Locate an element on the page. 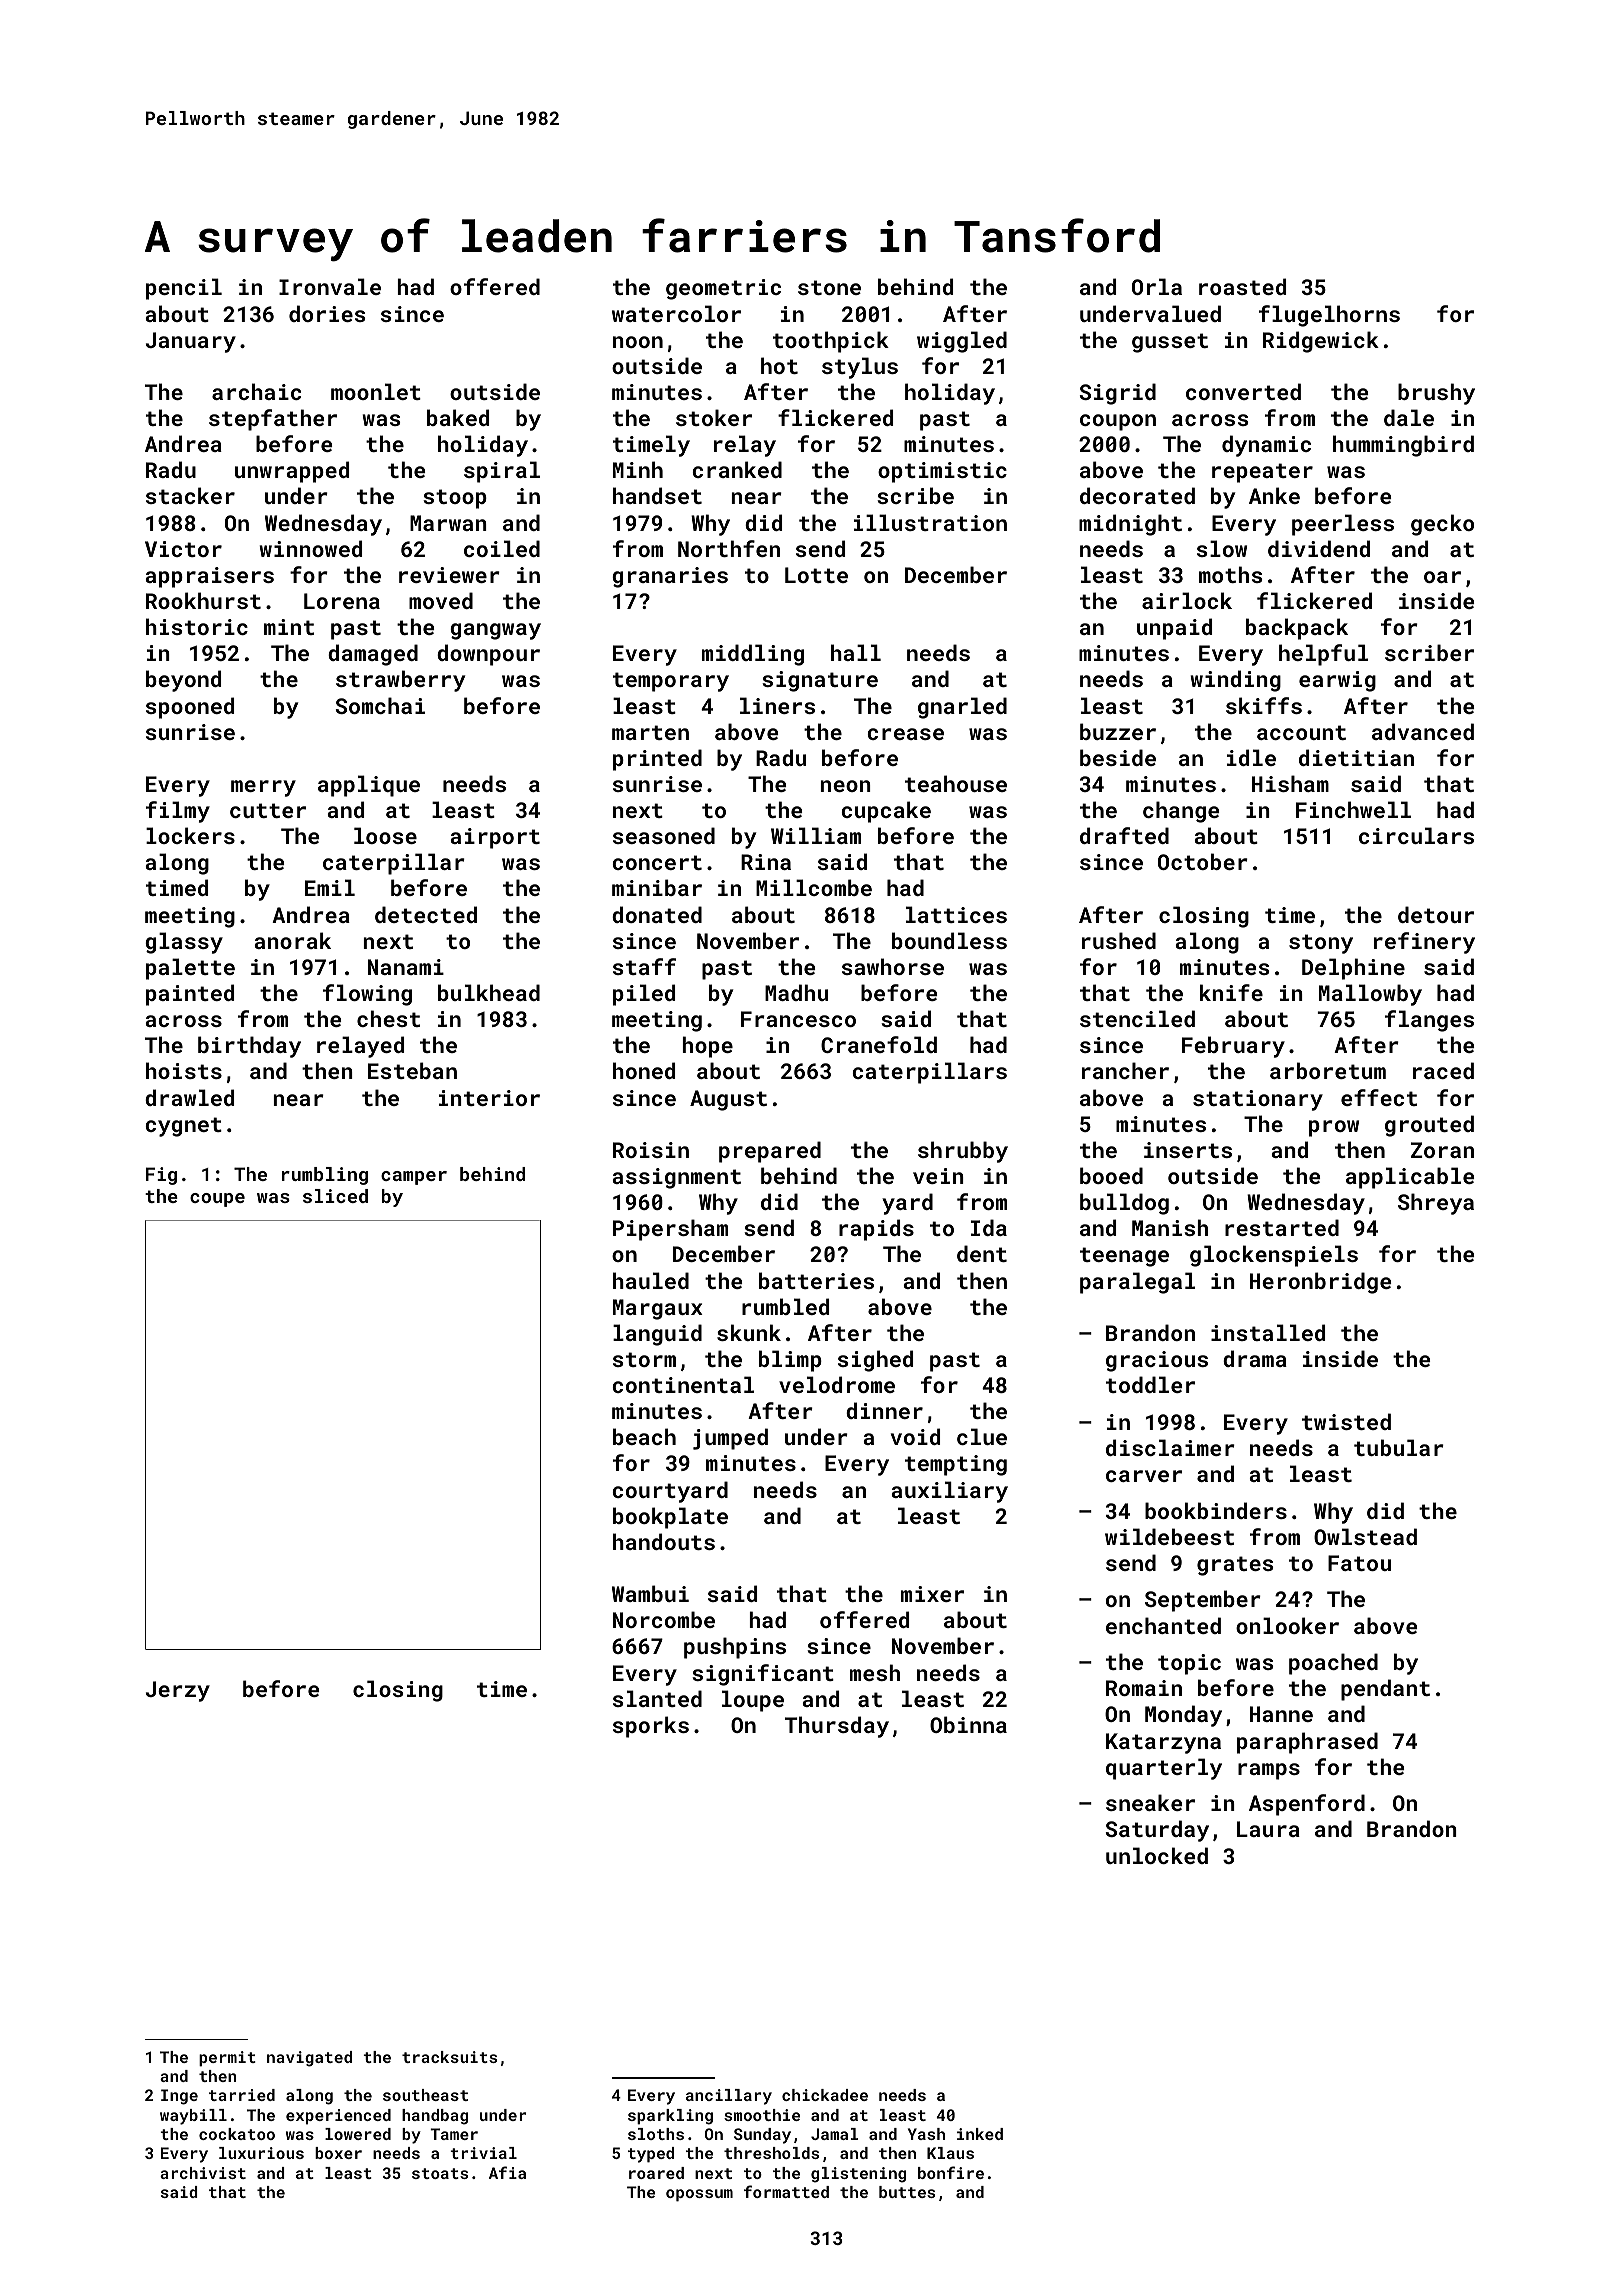  baked is located at coordinates (458, 417).
